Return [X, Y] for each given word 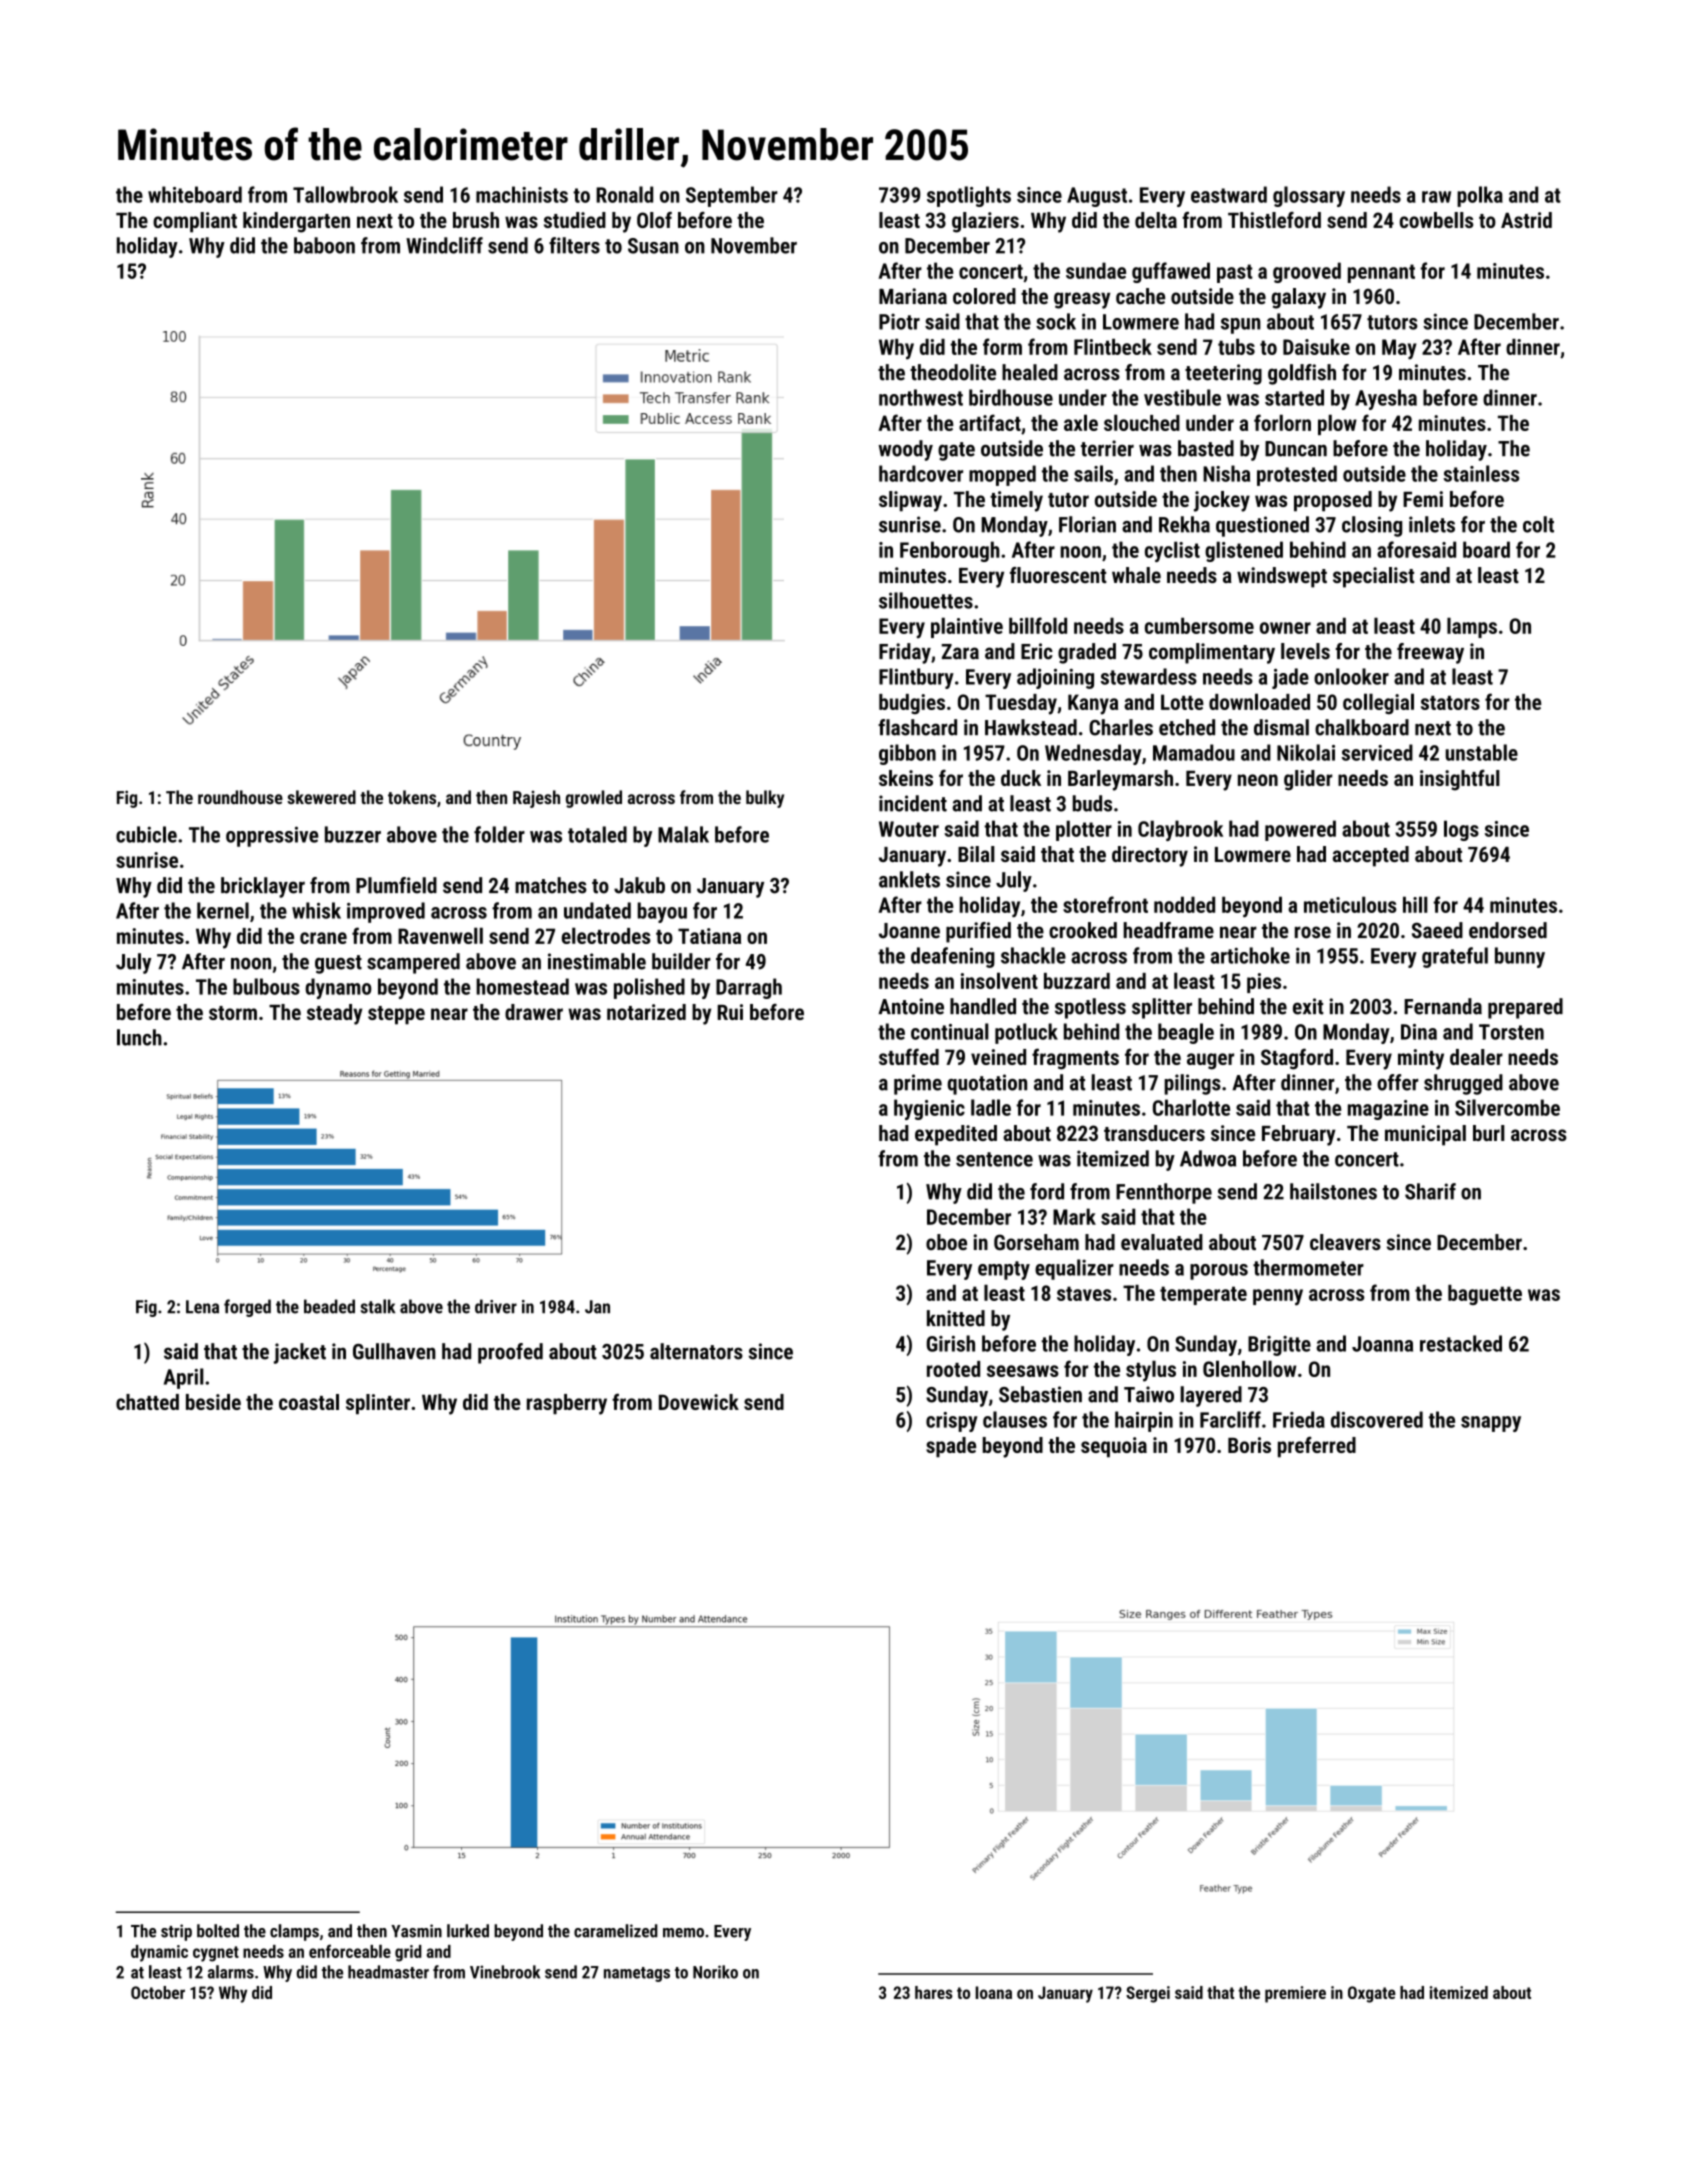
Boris [1249, 1445]
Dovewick [699, 1402]
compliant [195, 222]
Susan [653, 246]
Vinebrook [505, 1972]
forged [247, 1308]
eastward [1229, 194]
